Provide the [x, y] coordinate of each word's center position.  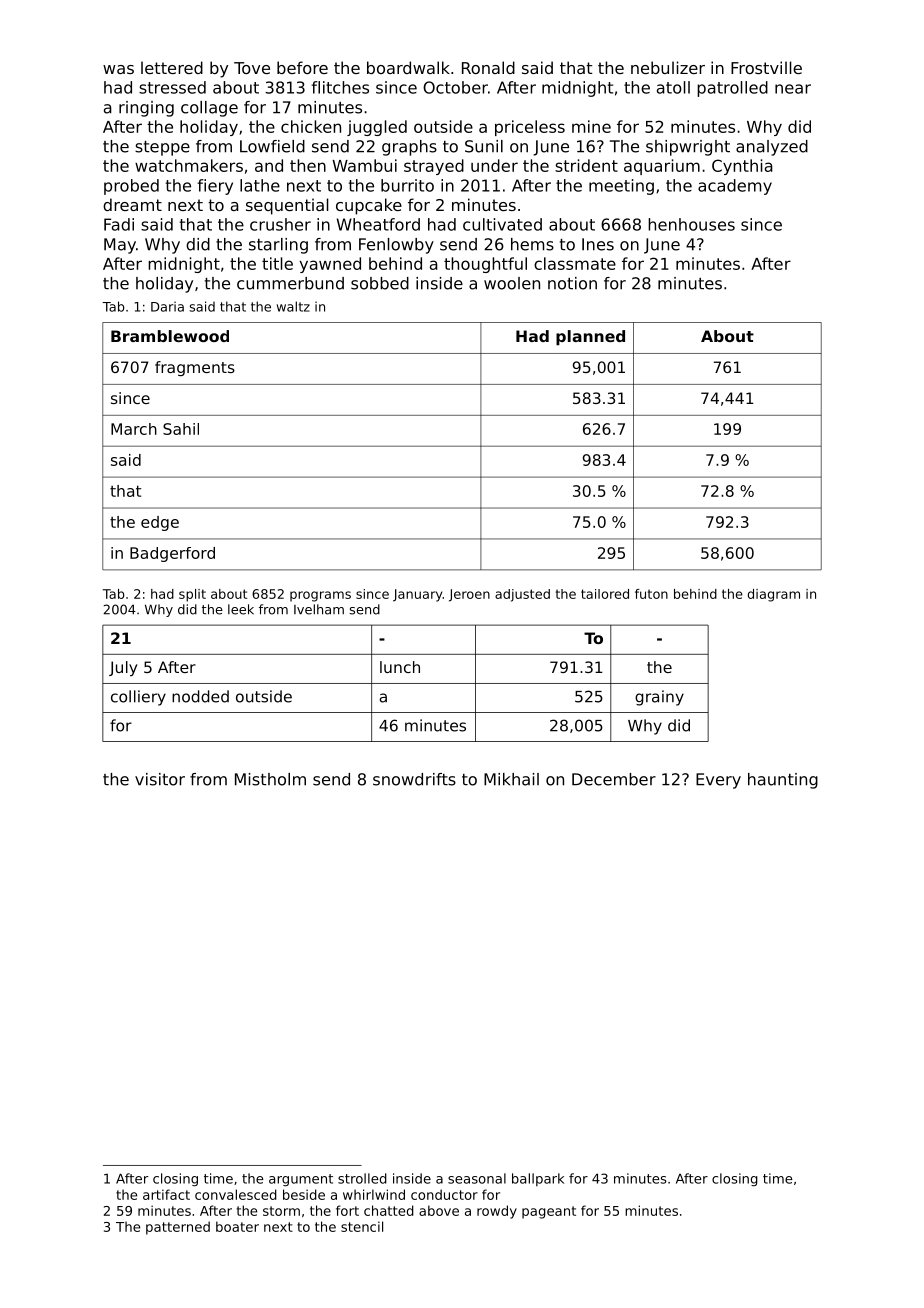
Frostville [766, 67]
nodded [200, 696]
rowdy [497, 1212]
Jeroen [469, 595]
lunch [400, 667]
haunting [783, 781]
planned [590, 338]
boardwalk [408, 67]
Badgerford [172, 554]
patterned [178, 1228]
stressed [172, 87]
